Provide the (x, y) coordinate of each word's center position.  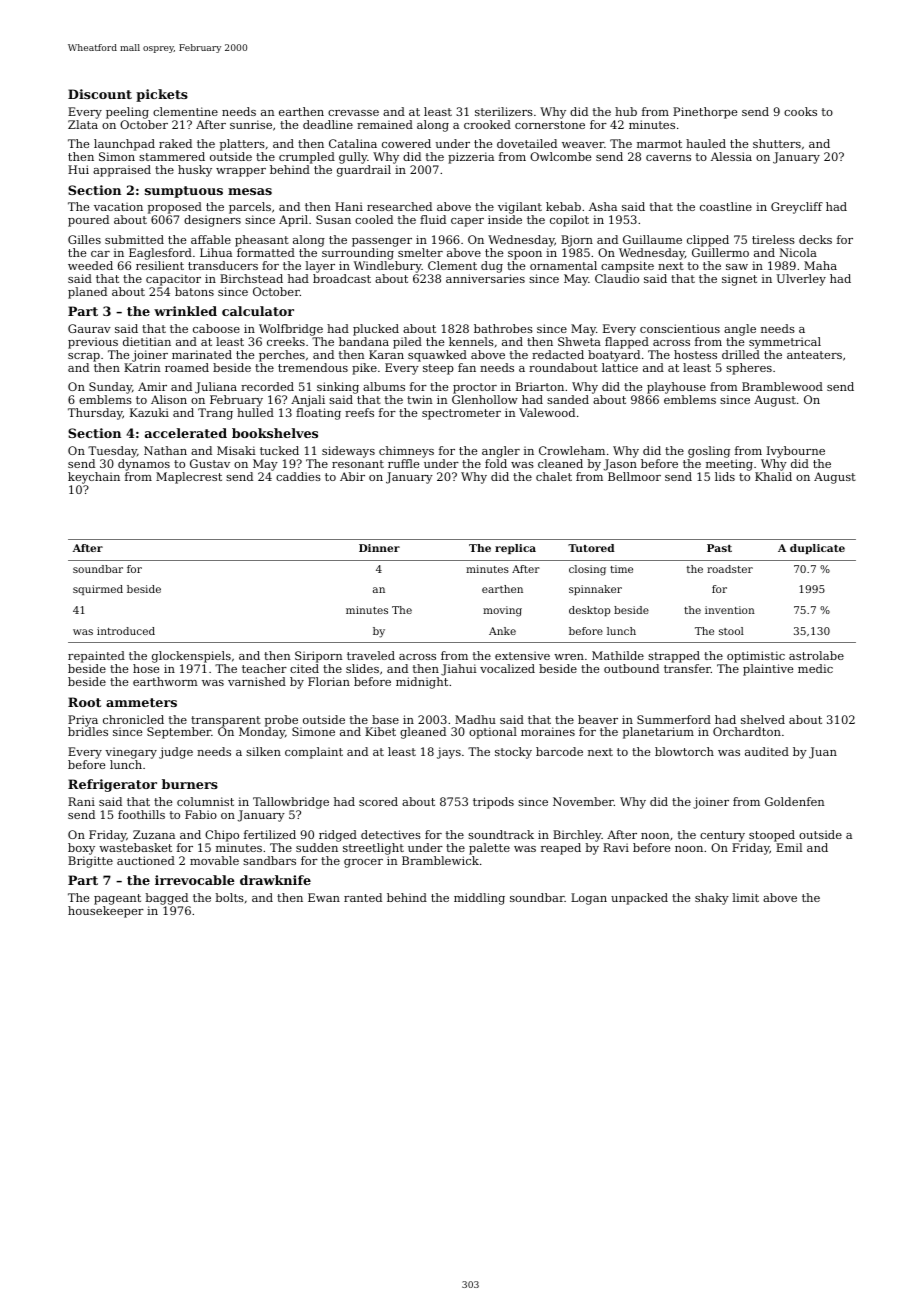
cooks (800, 111)
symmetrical (785, 343)
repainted (96, 657)
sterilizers (504, 111)
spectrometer (461, 414)
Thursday (95, 414)
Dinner (379, 548)
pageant (117, 899)
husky (195, 171)
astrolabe (816, 655)
